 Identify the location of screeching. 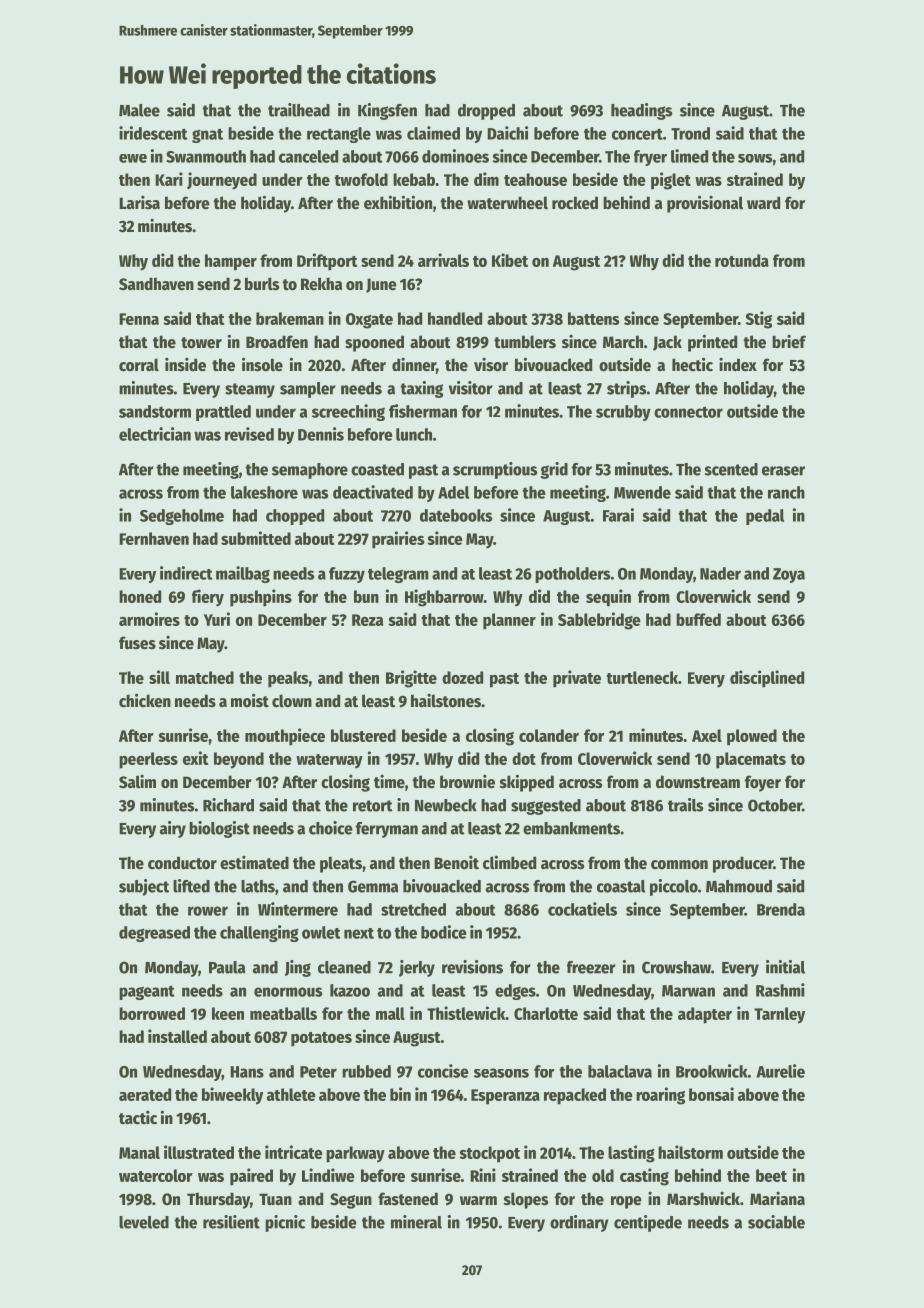
(348, 412).
